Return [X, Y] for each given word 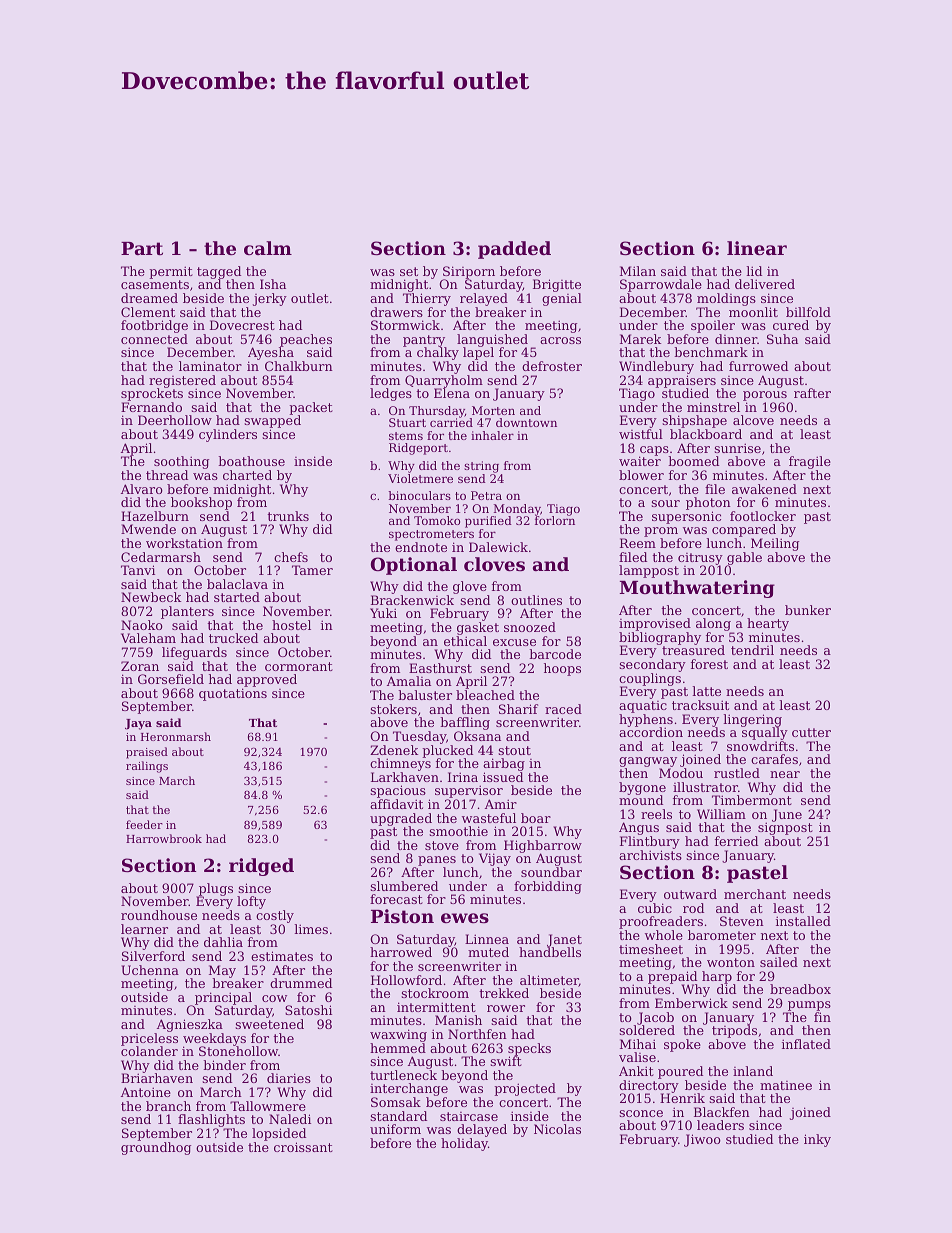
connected [154, 339]
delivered [765, 284]
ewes [465, 918]
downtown [526, 422]
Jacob [655, 1018]
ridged [261, 867]
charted [247, 475]
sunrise [737, 448]
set [409, 271]
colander [149, 1051]
